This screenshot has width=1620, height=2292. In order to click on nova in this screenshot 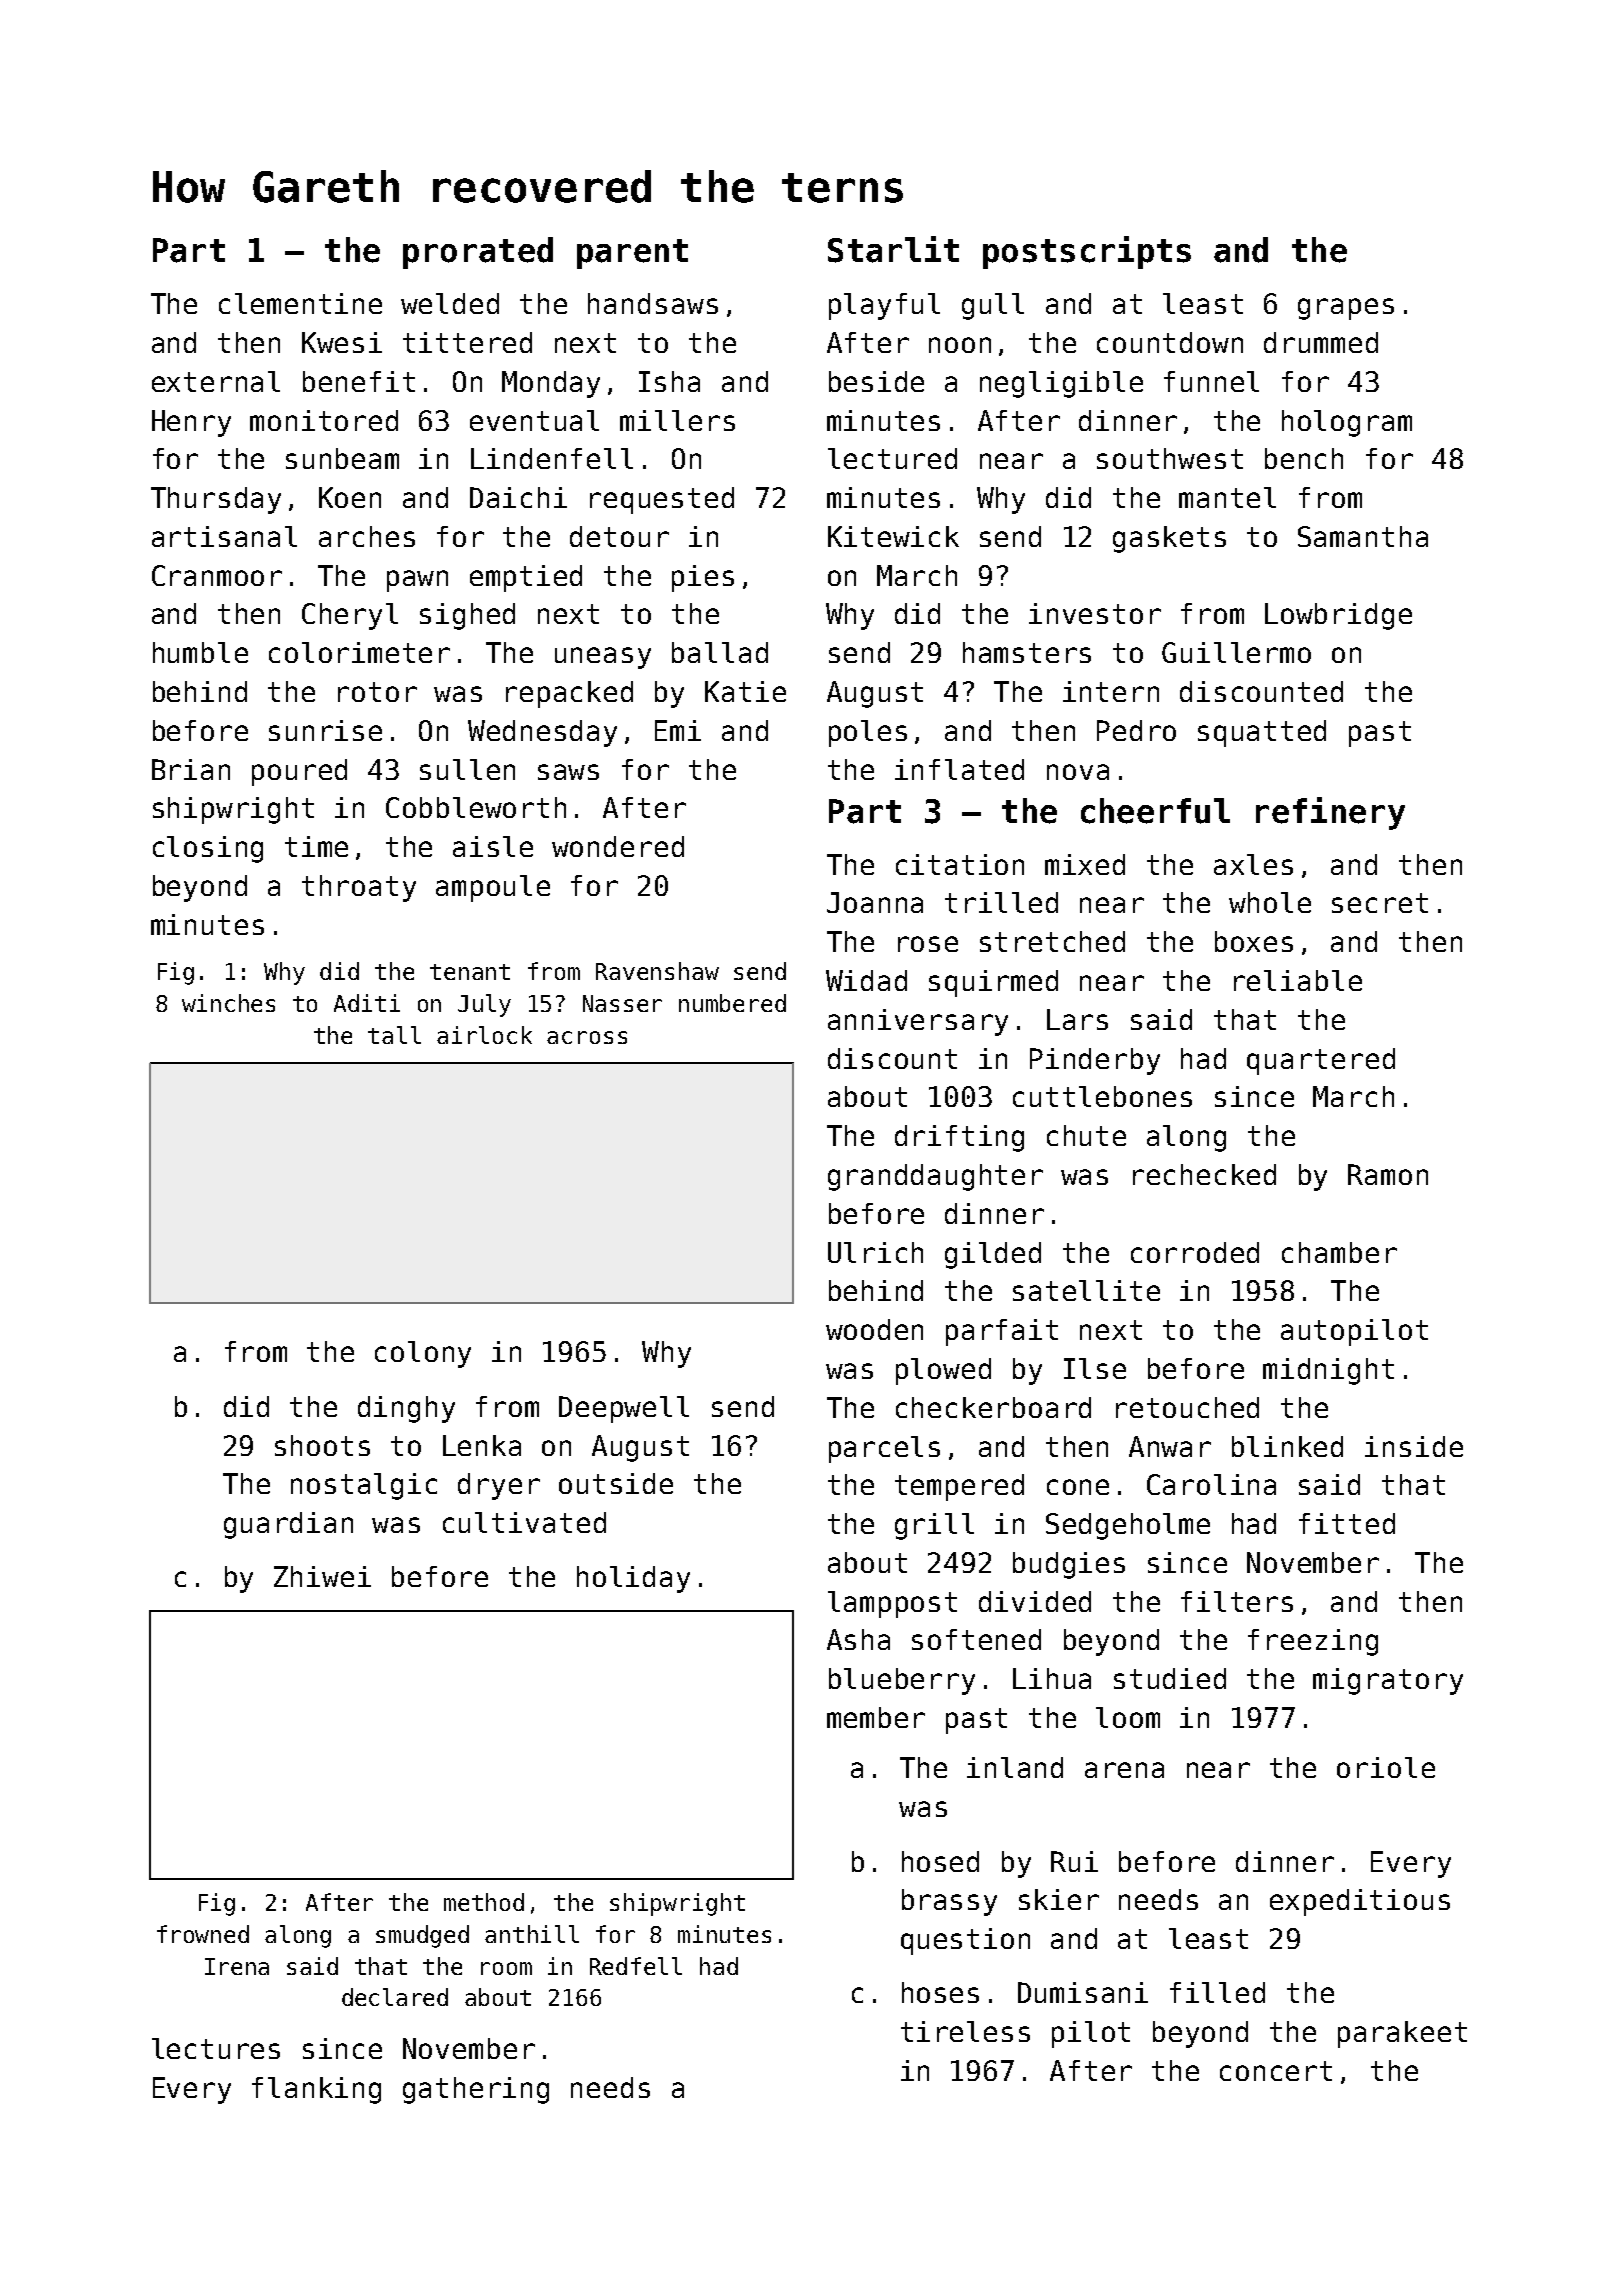, I will do `click(1078, 772)`.
